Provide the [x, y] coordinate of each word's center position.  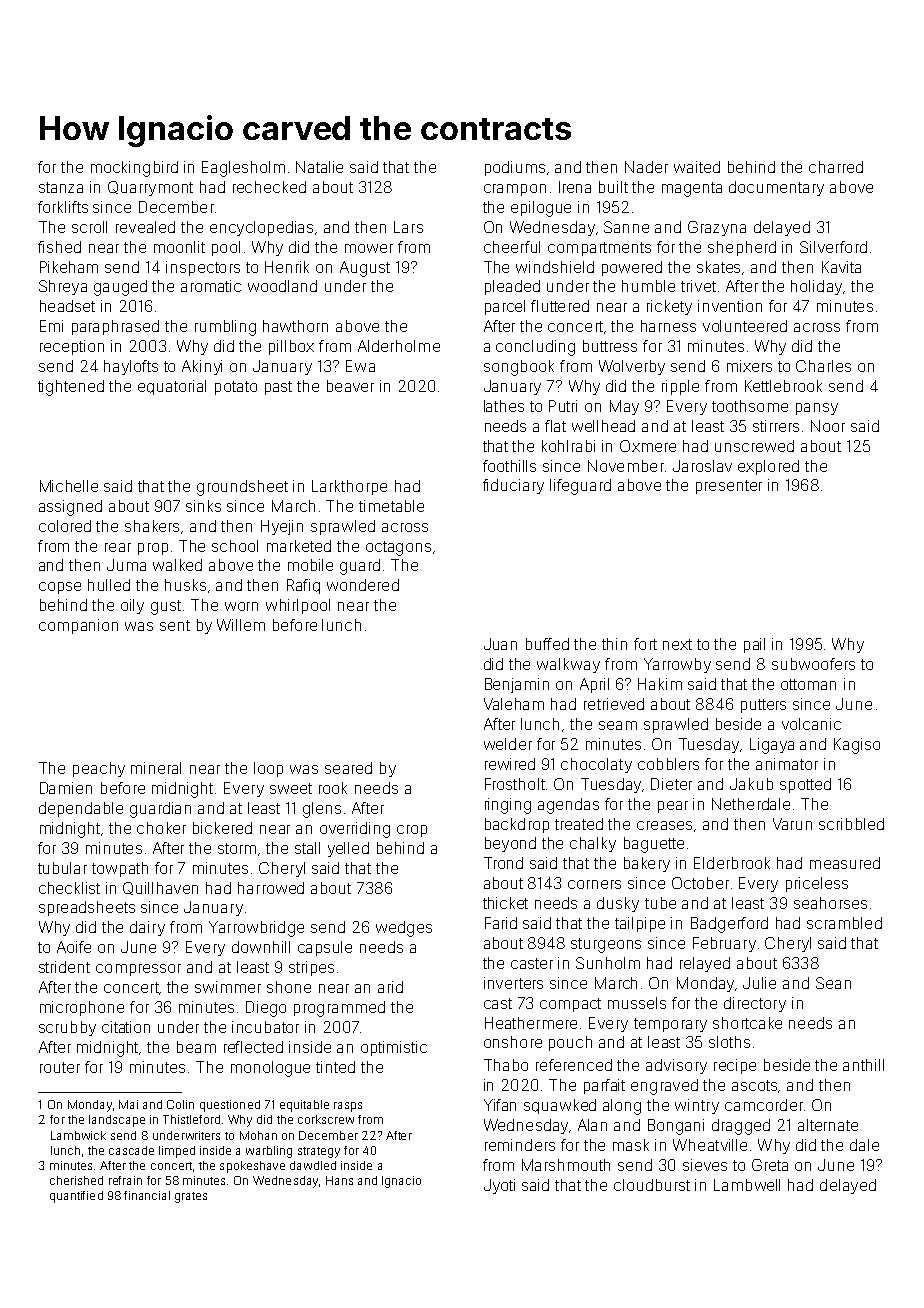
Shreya [63, 287]
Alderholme [399, 346]
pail [754, 645]
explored [768, 467]
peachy [99, 769]
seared [348, 768]
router [60, 1067]
